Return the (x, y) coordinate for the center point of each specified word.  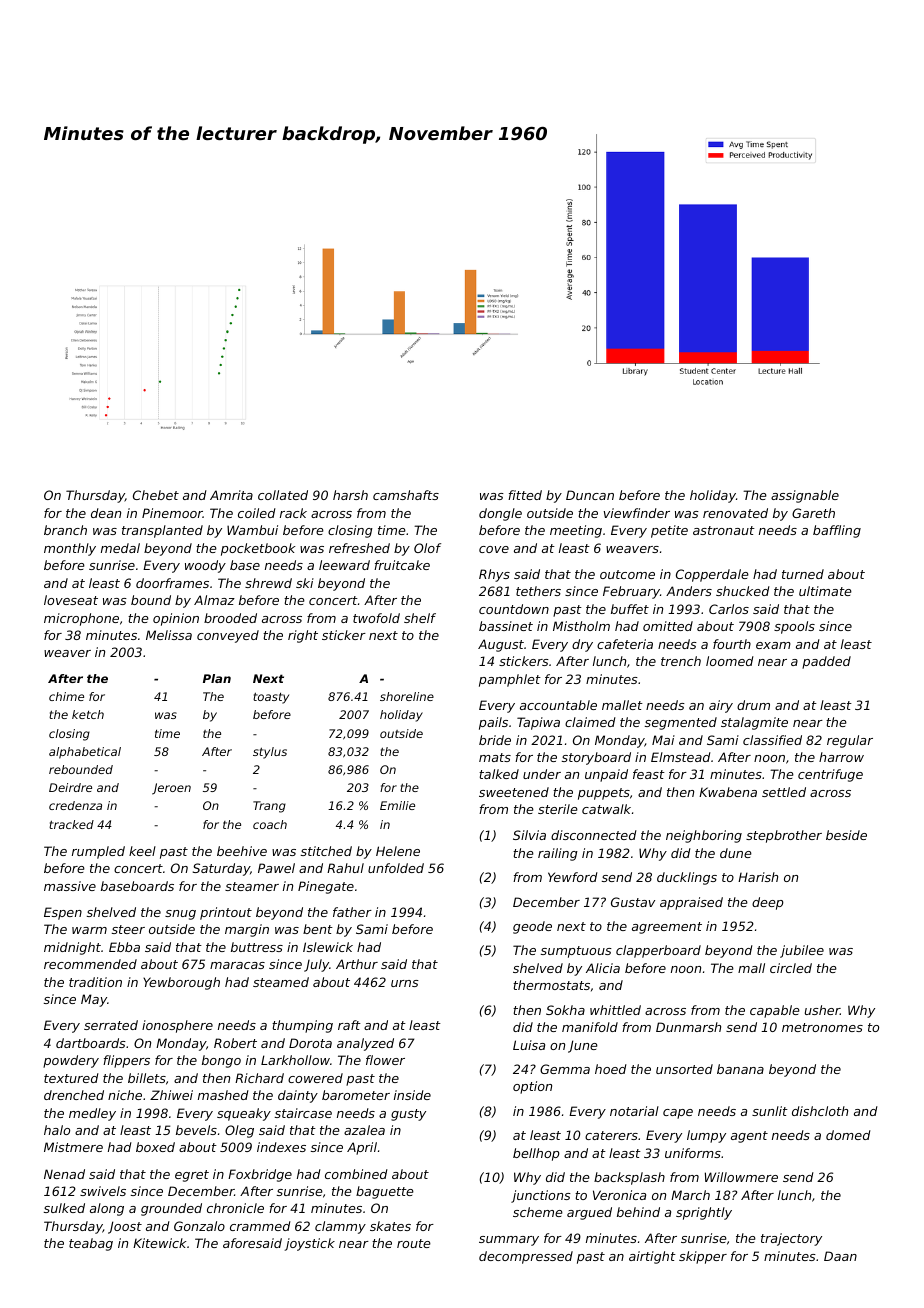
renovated (735, 513)
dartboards (91, 1043)
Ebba (124, 947)
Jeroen (171, 789)
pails (493, 723)
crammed (260, 1226)
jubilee (802, 951)
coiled (257, 513)
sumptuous (576, 952)
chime (66, 696)
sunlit (770, 1111)
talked (499, 774)
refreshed (359, 548)
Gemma (565, 1069)
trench (681, 661)
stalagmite (754, 723)
